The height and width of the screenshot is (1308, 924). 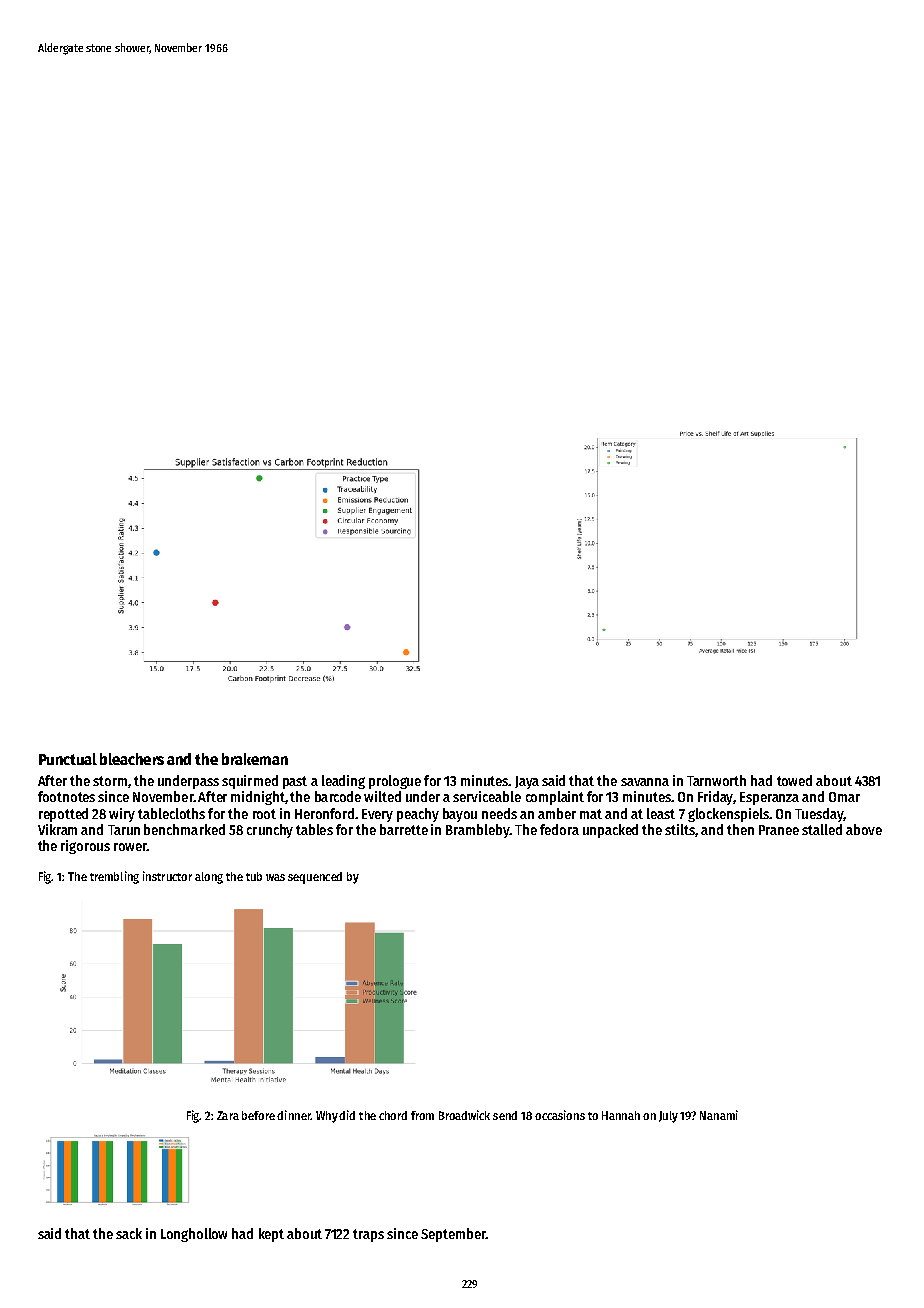 What do you see at coordinates (368, 1235) in the screenshot?
I see `traps` at bounding box center [368, 1235].
